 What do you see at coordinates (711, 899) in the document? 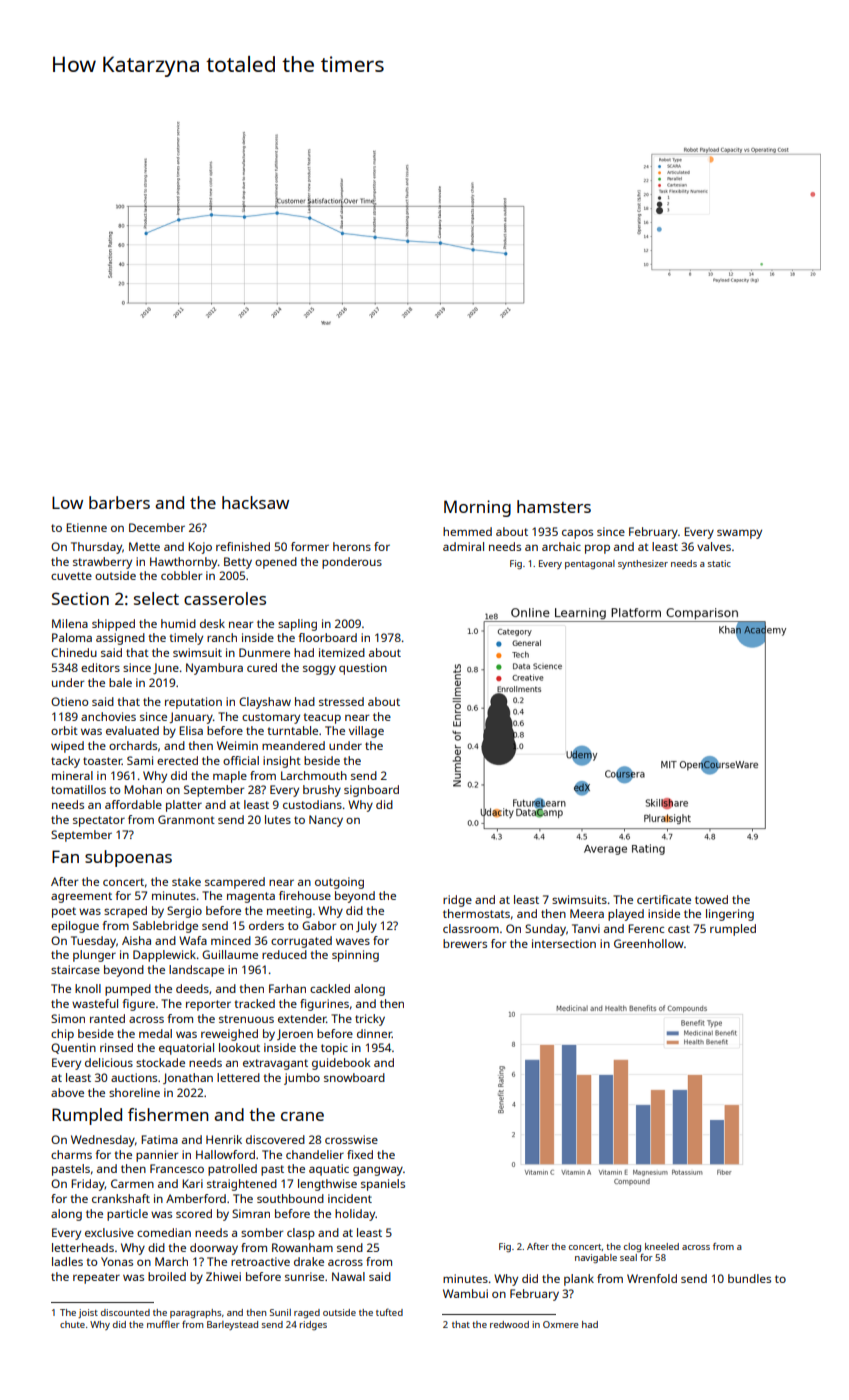
I see `towed` at bounding box center [711, 899].
